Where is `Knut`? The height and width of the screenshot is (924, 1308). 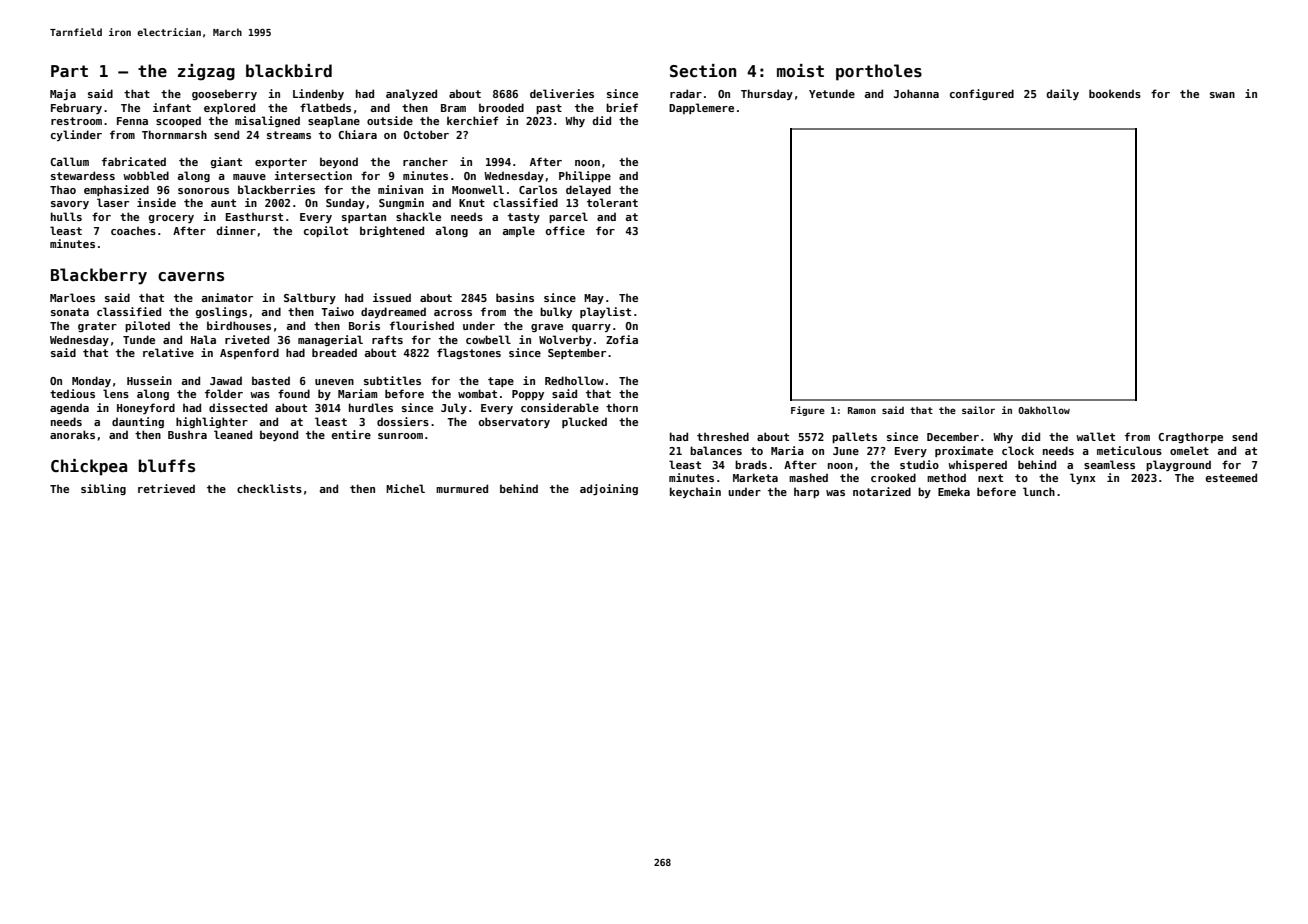 Knut is located at coordinates (472, 203).
